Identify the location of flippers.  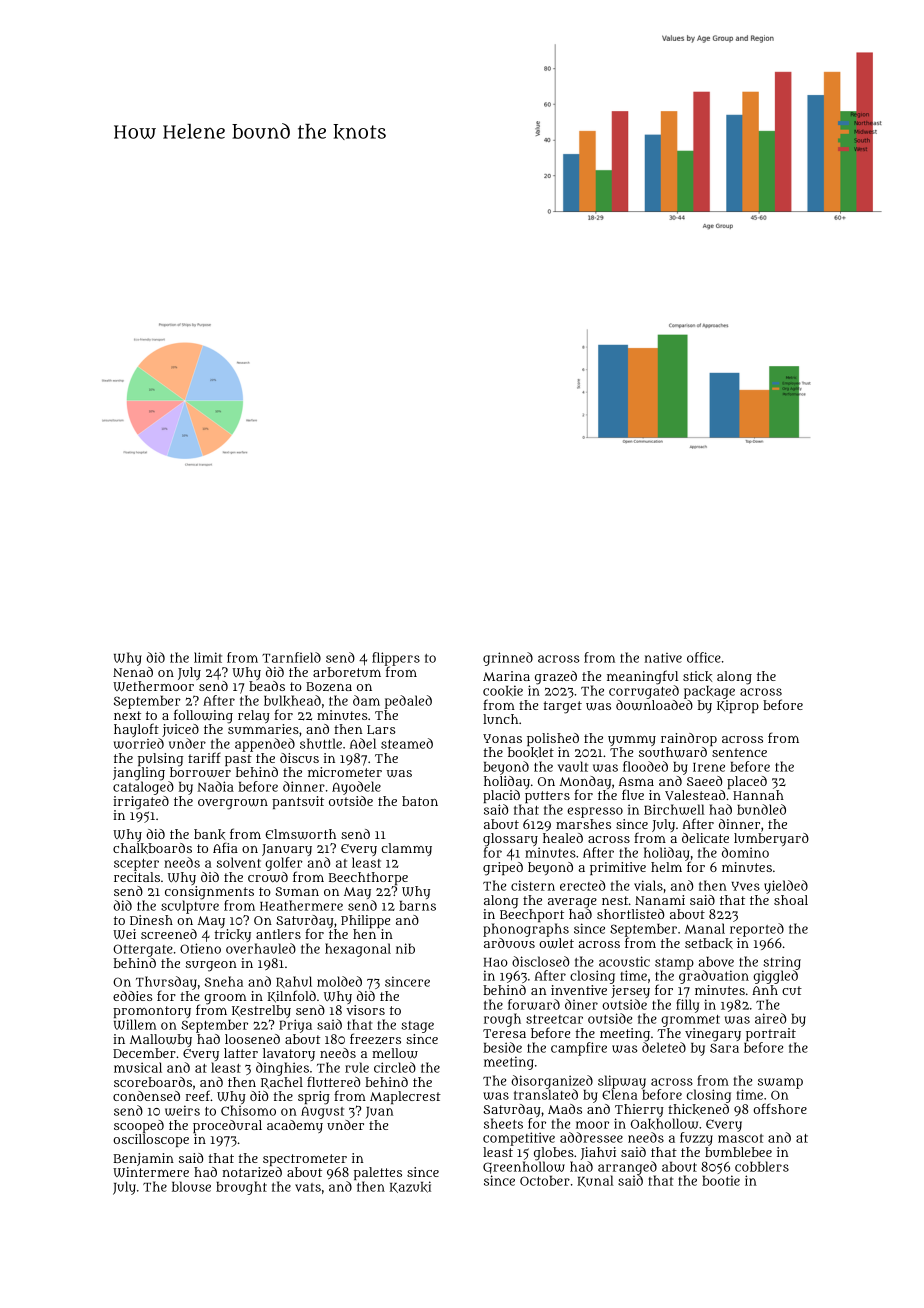
(396, 659).
